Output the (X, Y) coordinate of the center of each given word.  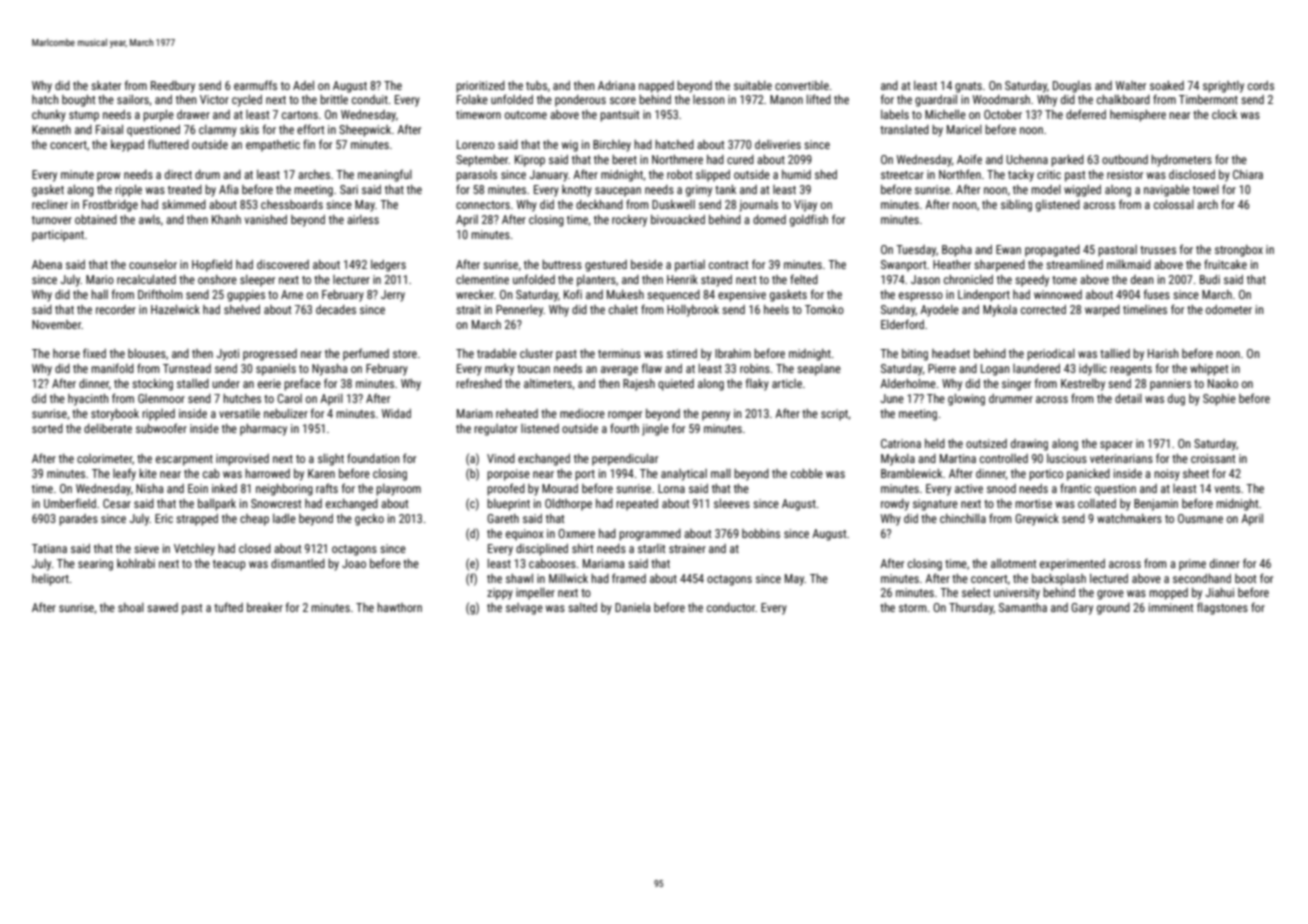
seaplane (819, 370)
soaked (1167, 85)
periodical (1051, 355)
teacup (229, 565)
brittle (334, 99)
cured (740, 159)
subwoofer (161, 428)
